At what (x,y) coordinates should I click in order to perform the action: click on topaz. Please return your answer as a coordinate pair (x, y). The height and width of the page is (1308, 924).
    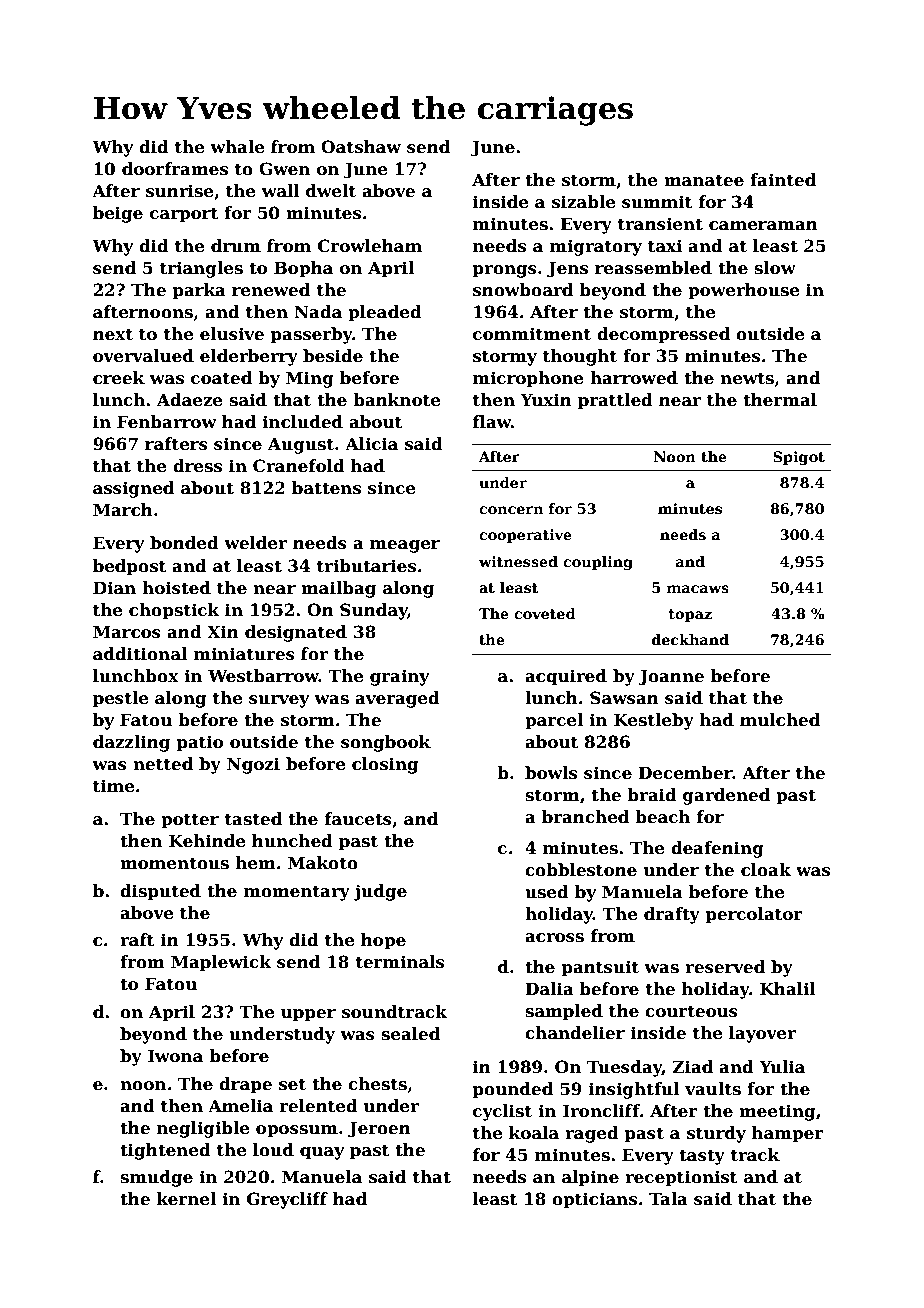
    Looking at the image, I should click on (690, 615).
